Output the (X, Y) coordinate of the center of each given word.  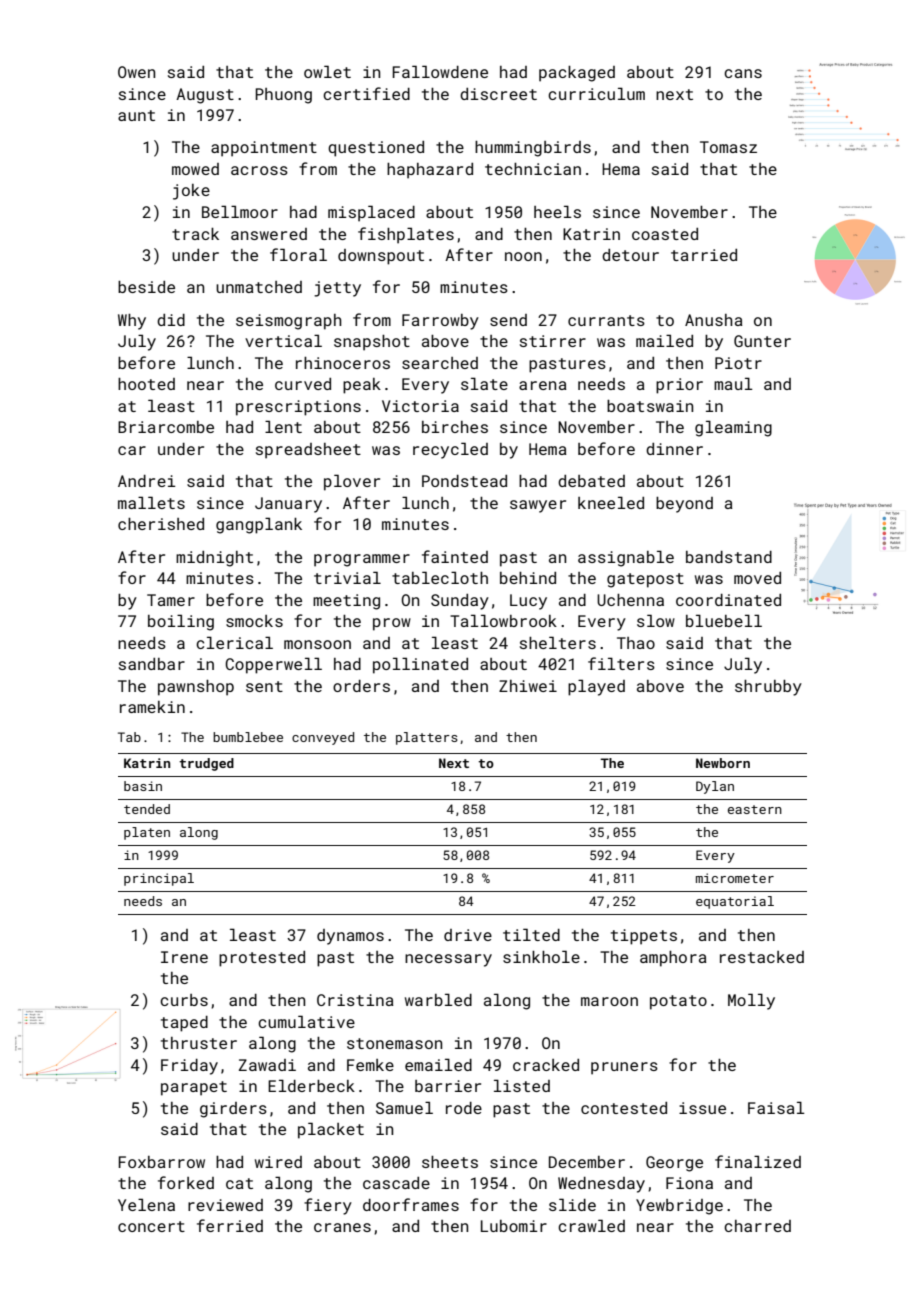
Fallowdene (440, 71)
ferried (230, 1225)
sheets (450, 1162)
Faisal (776, 1107)
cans (743, 73)
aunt (136, 115)
